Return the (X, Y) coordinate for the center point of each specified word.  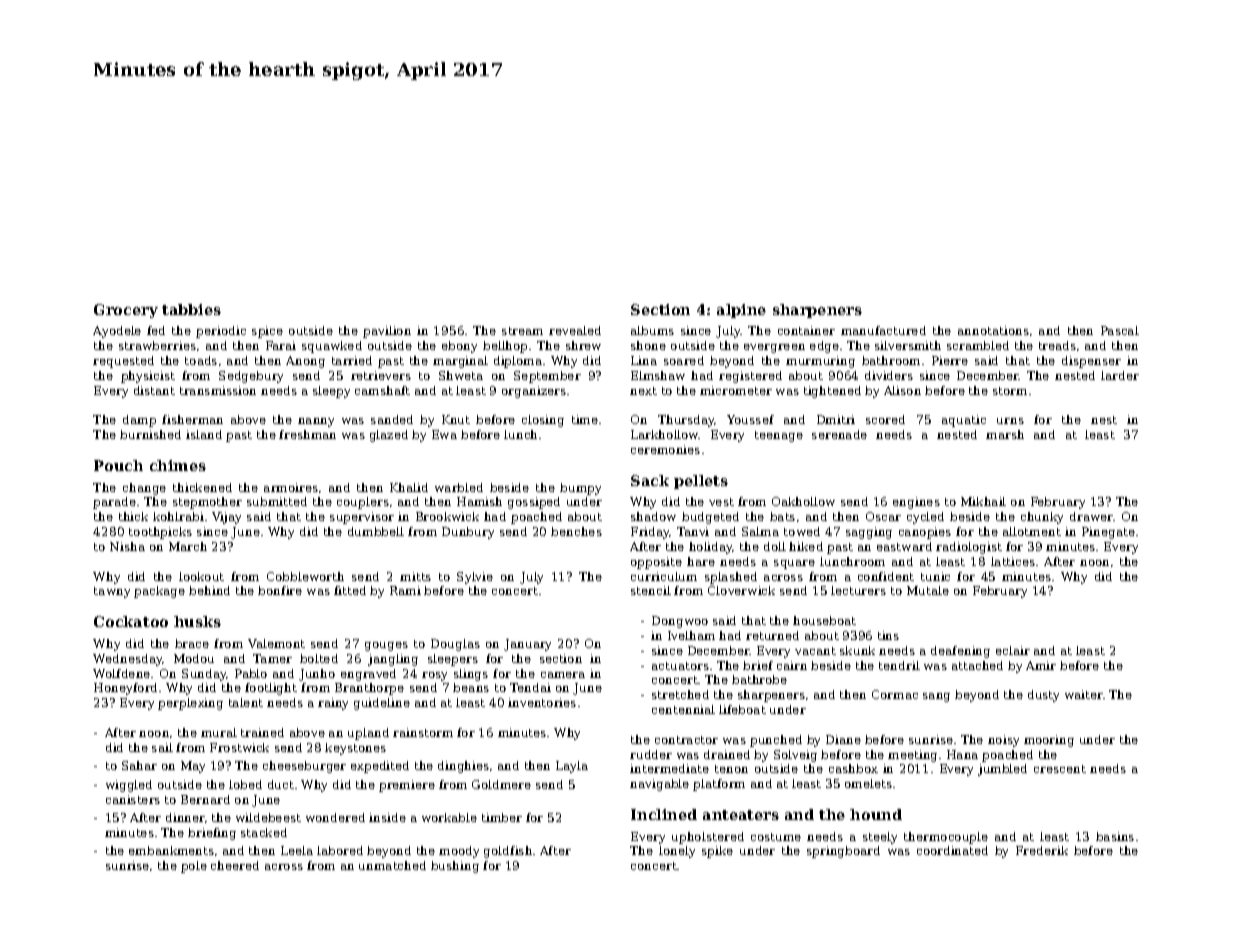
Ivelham (691, 635)
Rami (405, 590)
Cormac (895, 694)
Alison (902, 390)
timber (502, 817)
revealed (575, 330)
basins (1115, 836)
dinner (185, 817)
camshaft (382, 390)
